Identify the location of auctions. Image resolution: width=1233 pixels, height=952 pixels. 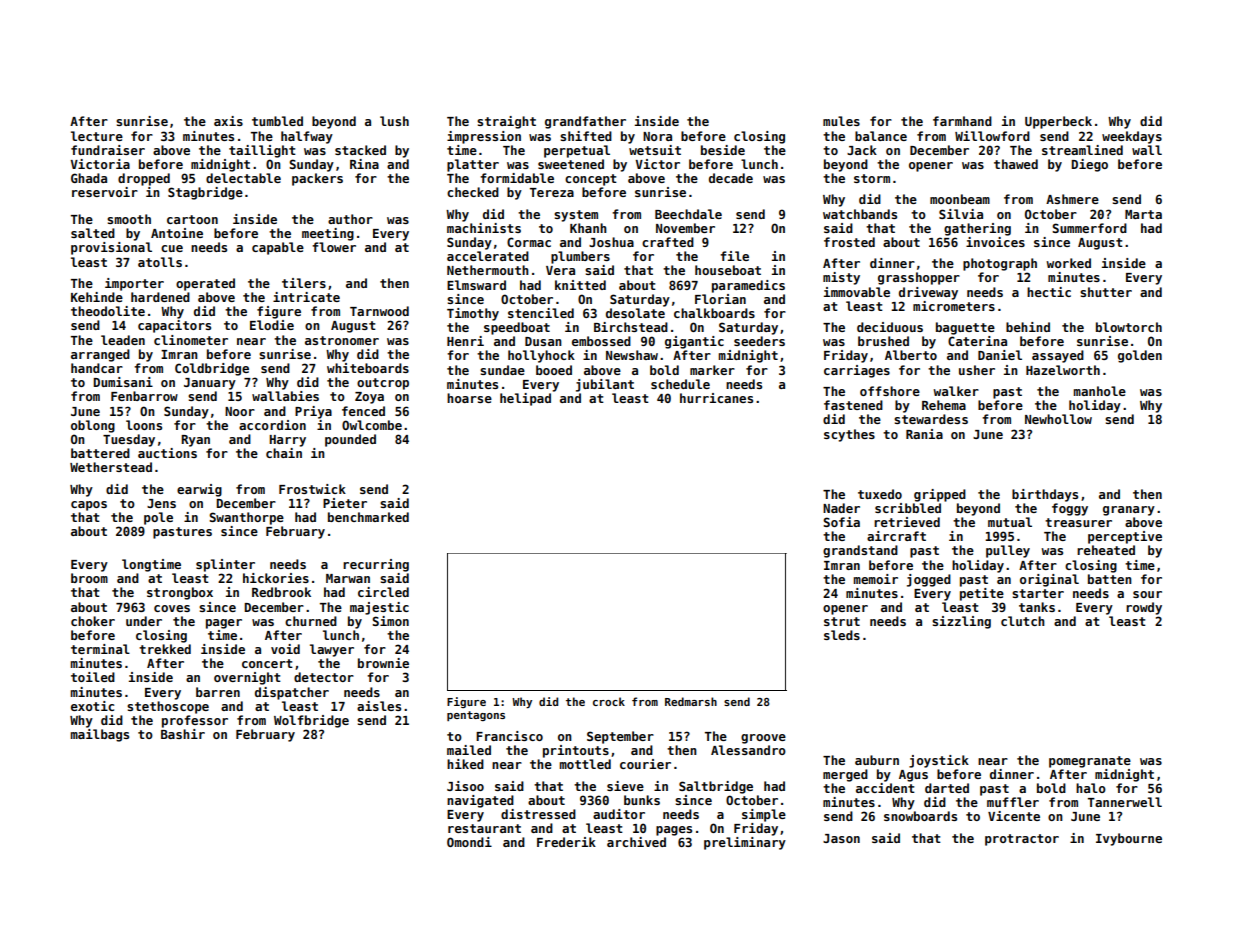
(167, 453).
